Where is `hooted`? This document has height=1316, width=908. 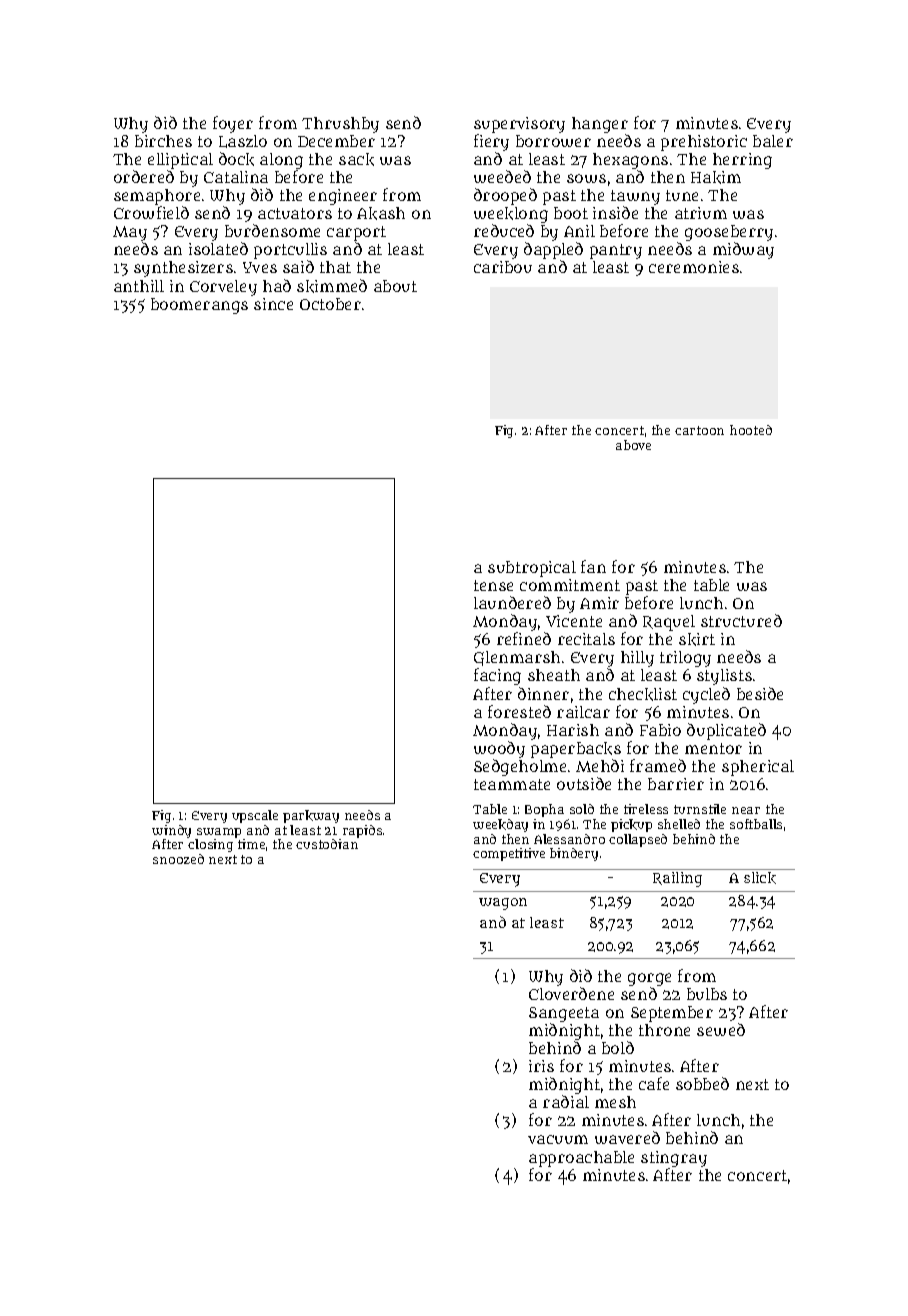
hooted is located at coordinates (751, 430).
